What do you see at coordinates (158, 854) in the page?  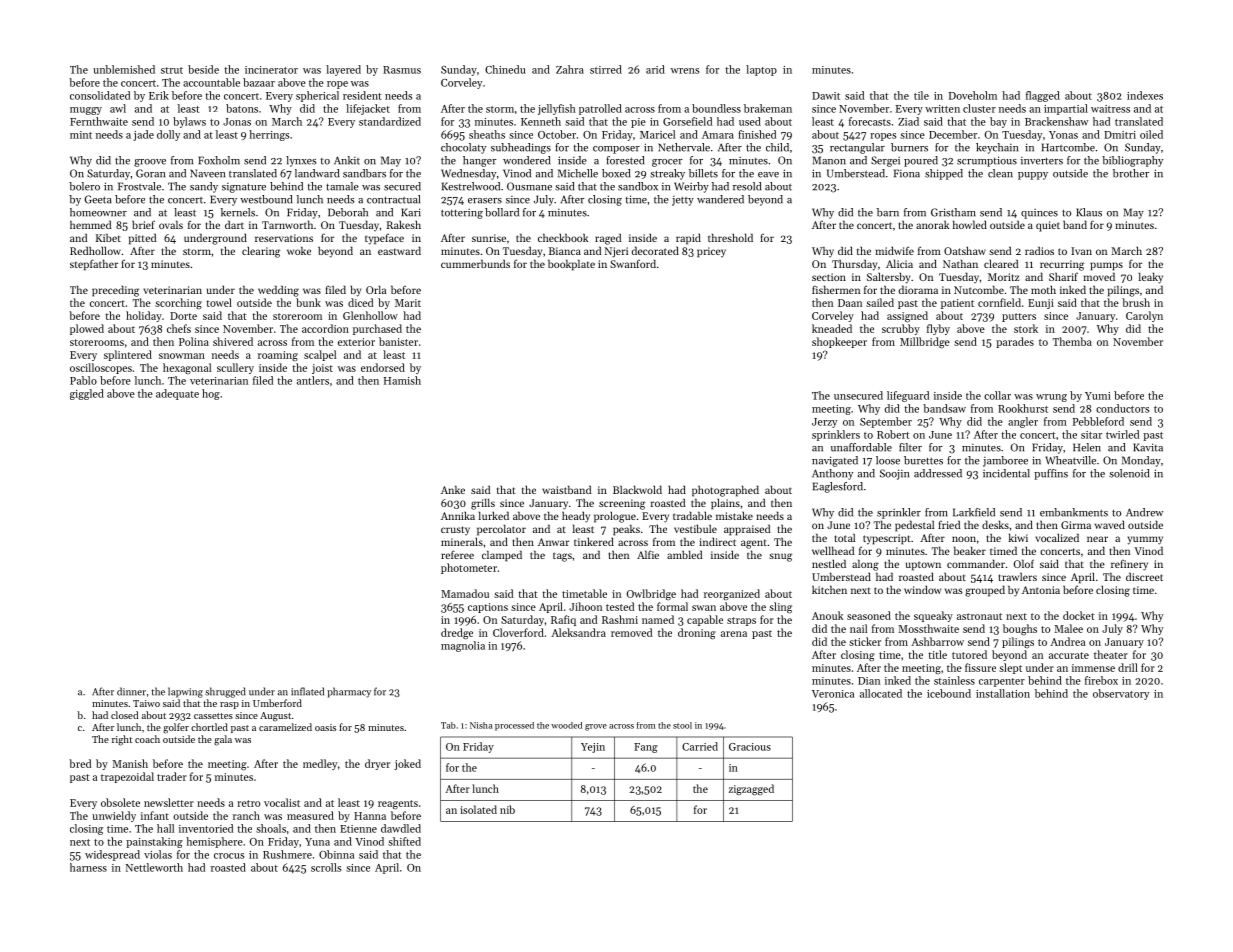 I see `violas` at bounding box center [158, 854].
